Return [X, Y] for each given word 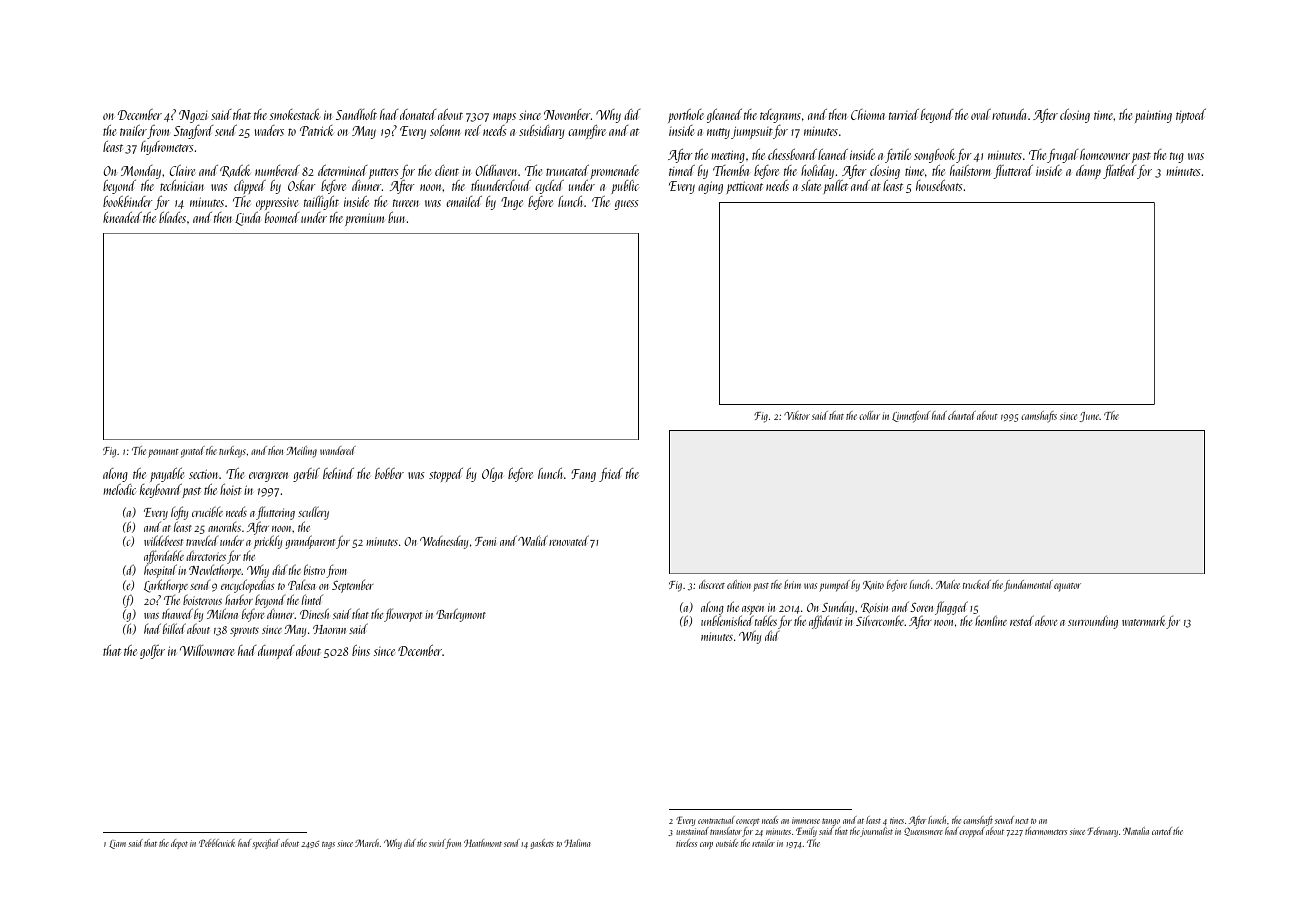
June [1089, 417]
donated [418, 114]
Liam [117, 844]
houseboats [939, 185]
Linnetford [911, 417]
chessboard [792, 154]
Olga [492, 475]
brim [792, 584]
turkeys [232, 452]
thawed [177, 613]
